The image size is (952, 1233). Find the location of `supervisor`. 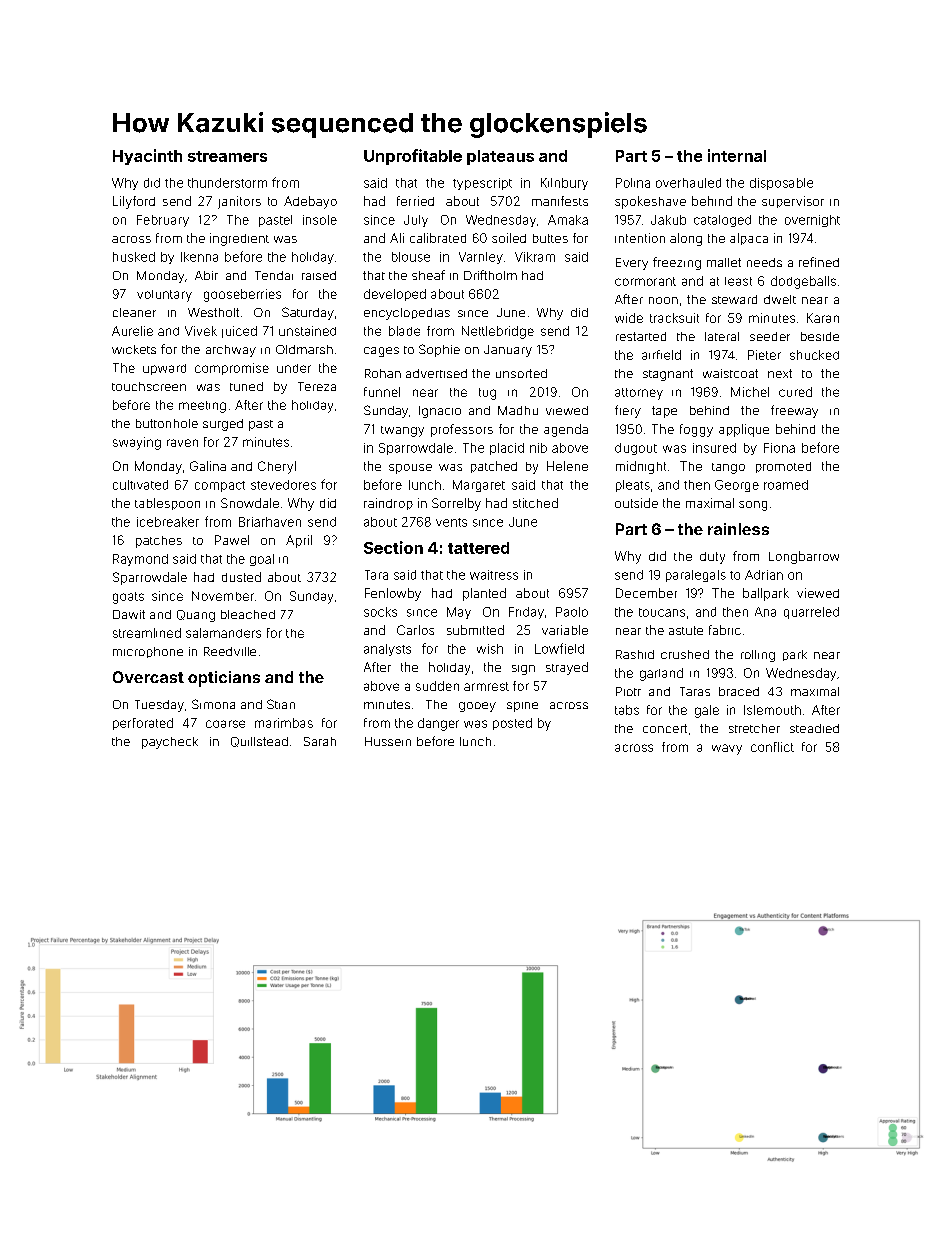

supervisor is located at coordinates (793, 202).
